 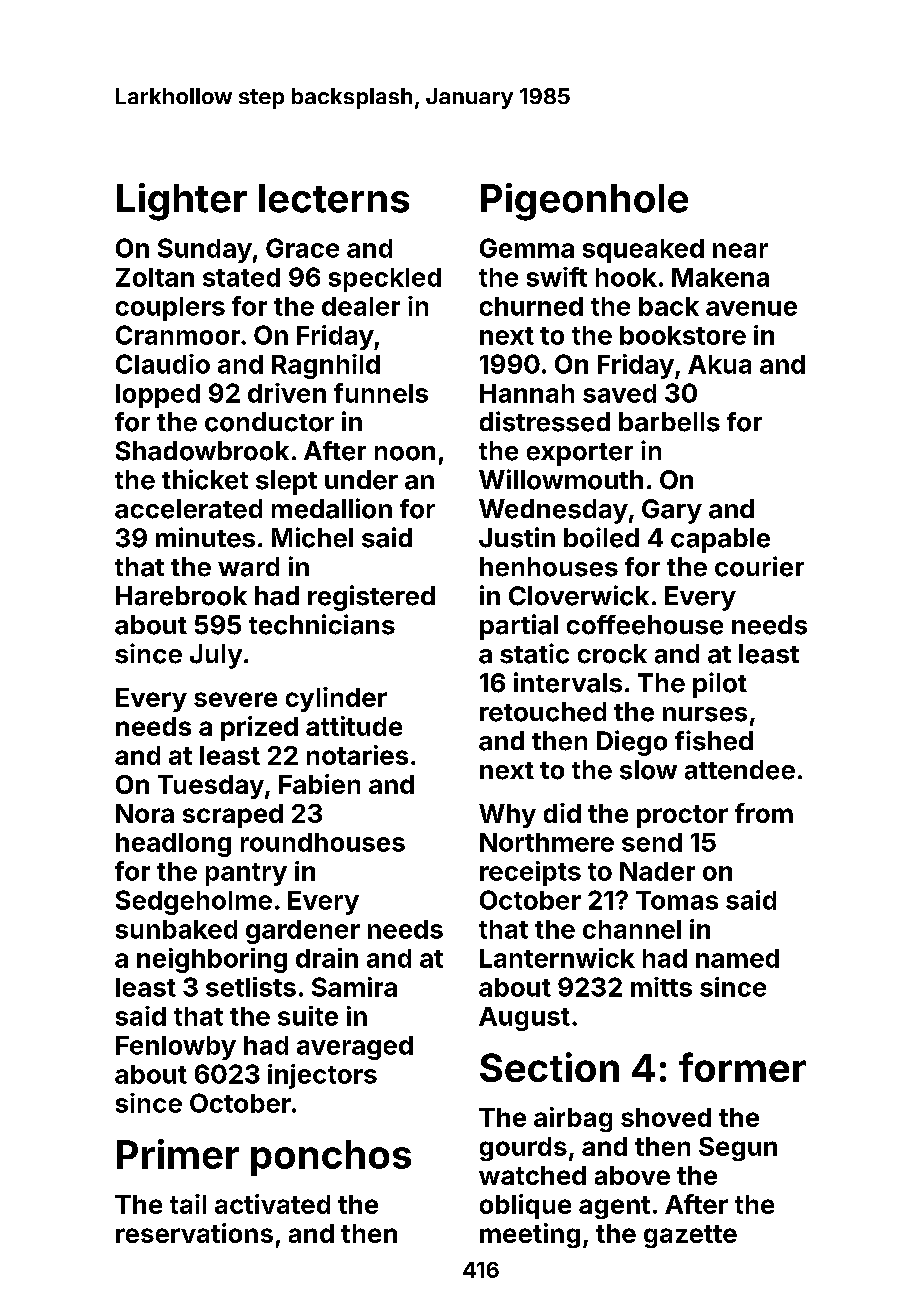 What do you see at coordinates (178, 1154) in the image?
I see `Primer` at bounding box center [178, 1154].
